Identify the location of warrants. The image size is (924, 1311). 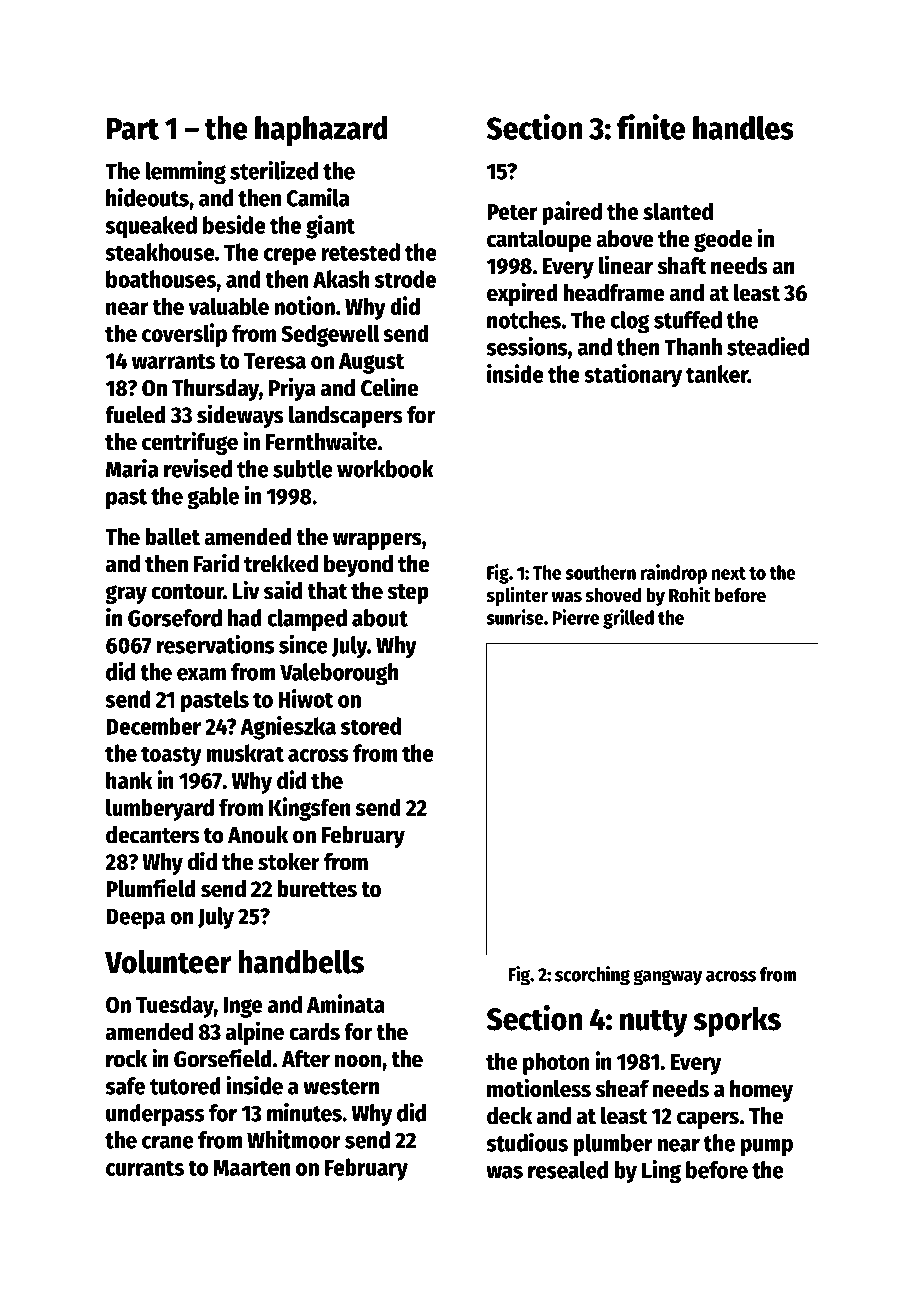
(173, 361).
